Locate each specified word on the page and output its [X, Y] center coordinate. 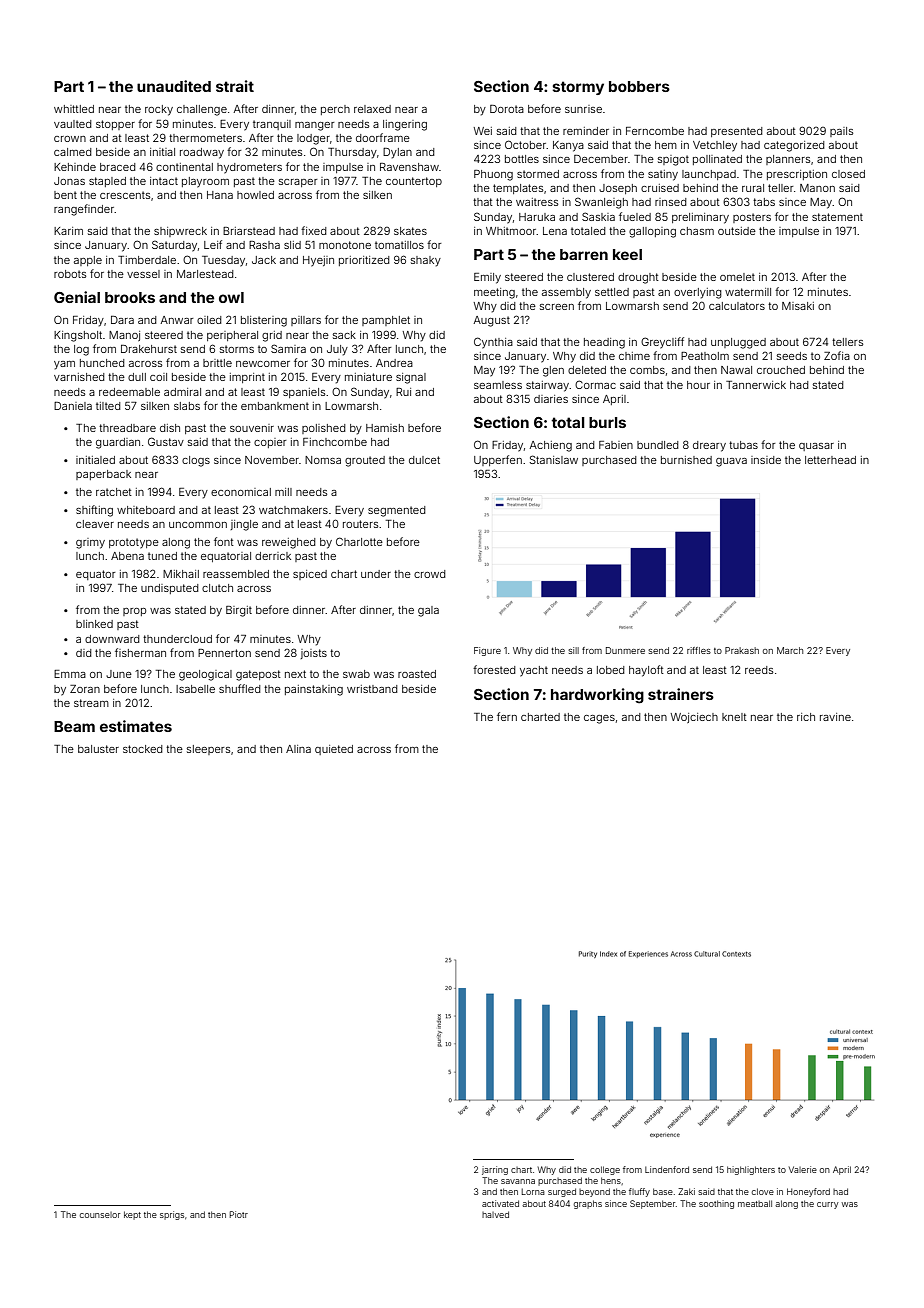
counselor [100, 1215]
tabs [764, 202]
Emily [487, 278]
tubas [743, 445]
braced [118, 167]
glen [553, 371]
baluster [98, 749]
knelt [734, 717]
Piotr [239, 1214]
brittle [217, 363]
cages [599, 719]
